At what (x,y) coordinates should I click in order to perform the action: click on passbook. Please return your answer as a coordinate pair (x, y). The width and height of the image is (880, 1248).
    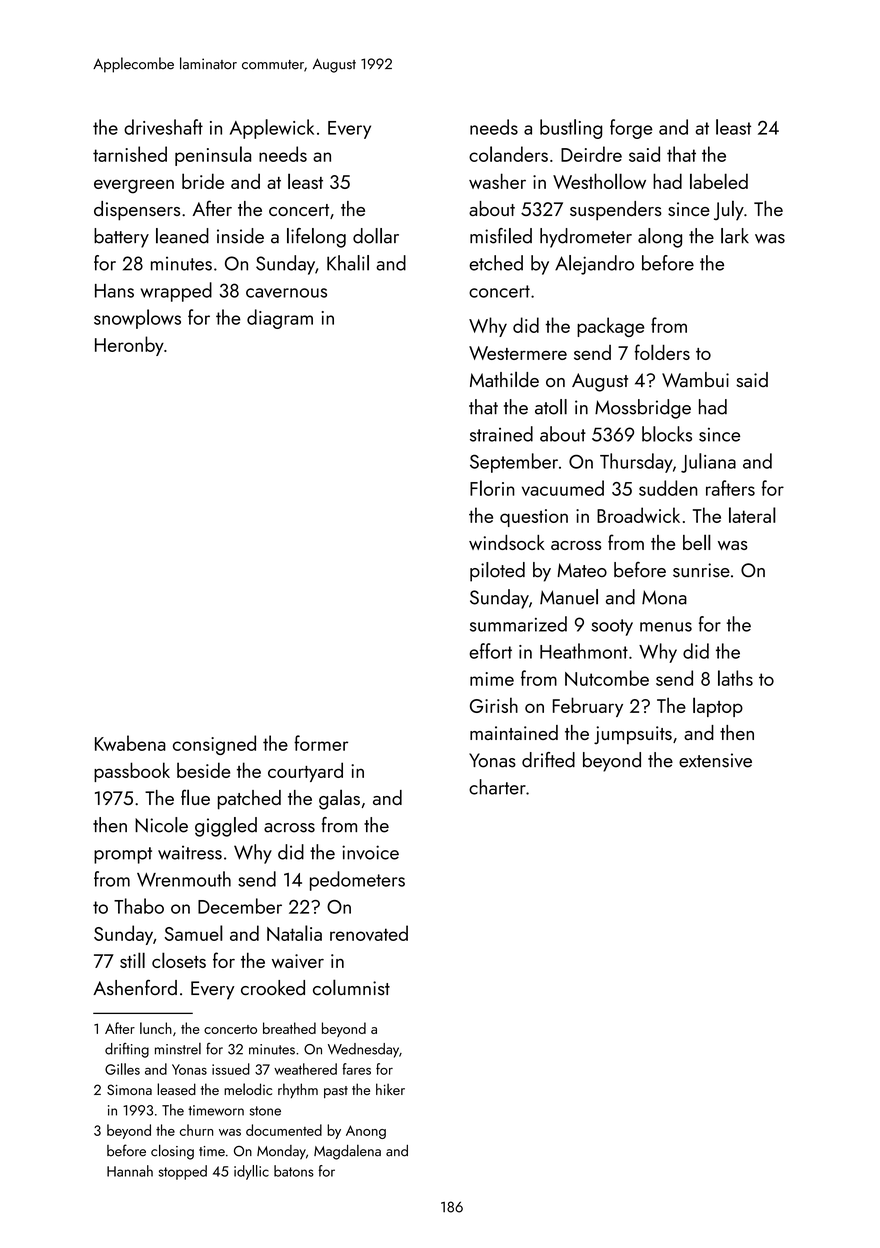
    Looking at the image, I should click on (132, 772).
